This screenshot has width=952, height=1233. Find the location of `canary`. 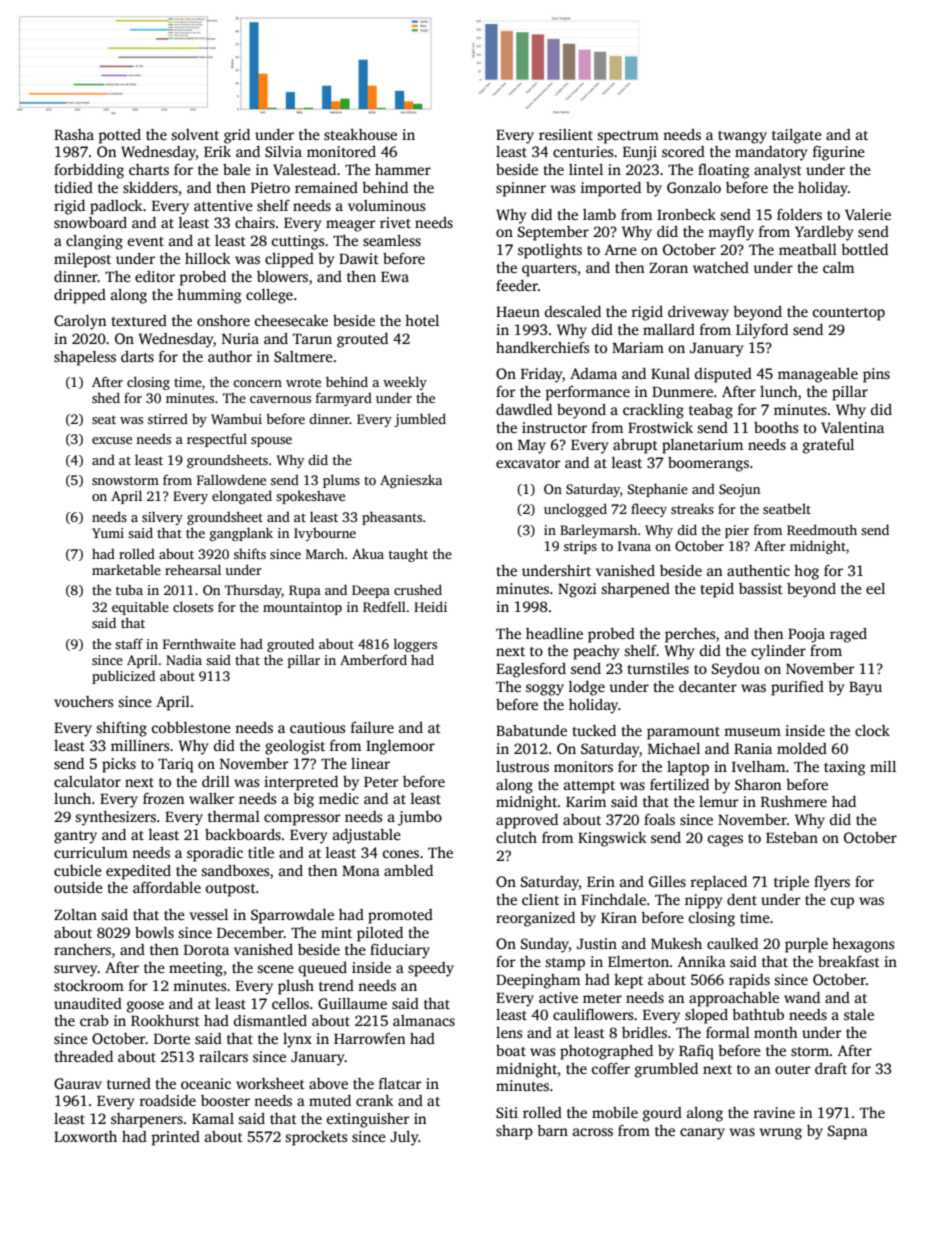

canary is located at coordinates (702, 1134).
